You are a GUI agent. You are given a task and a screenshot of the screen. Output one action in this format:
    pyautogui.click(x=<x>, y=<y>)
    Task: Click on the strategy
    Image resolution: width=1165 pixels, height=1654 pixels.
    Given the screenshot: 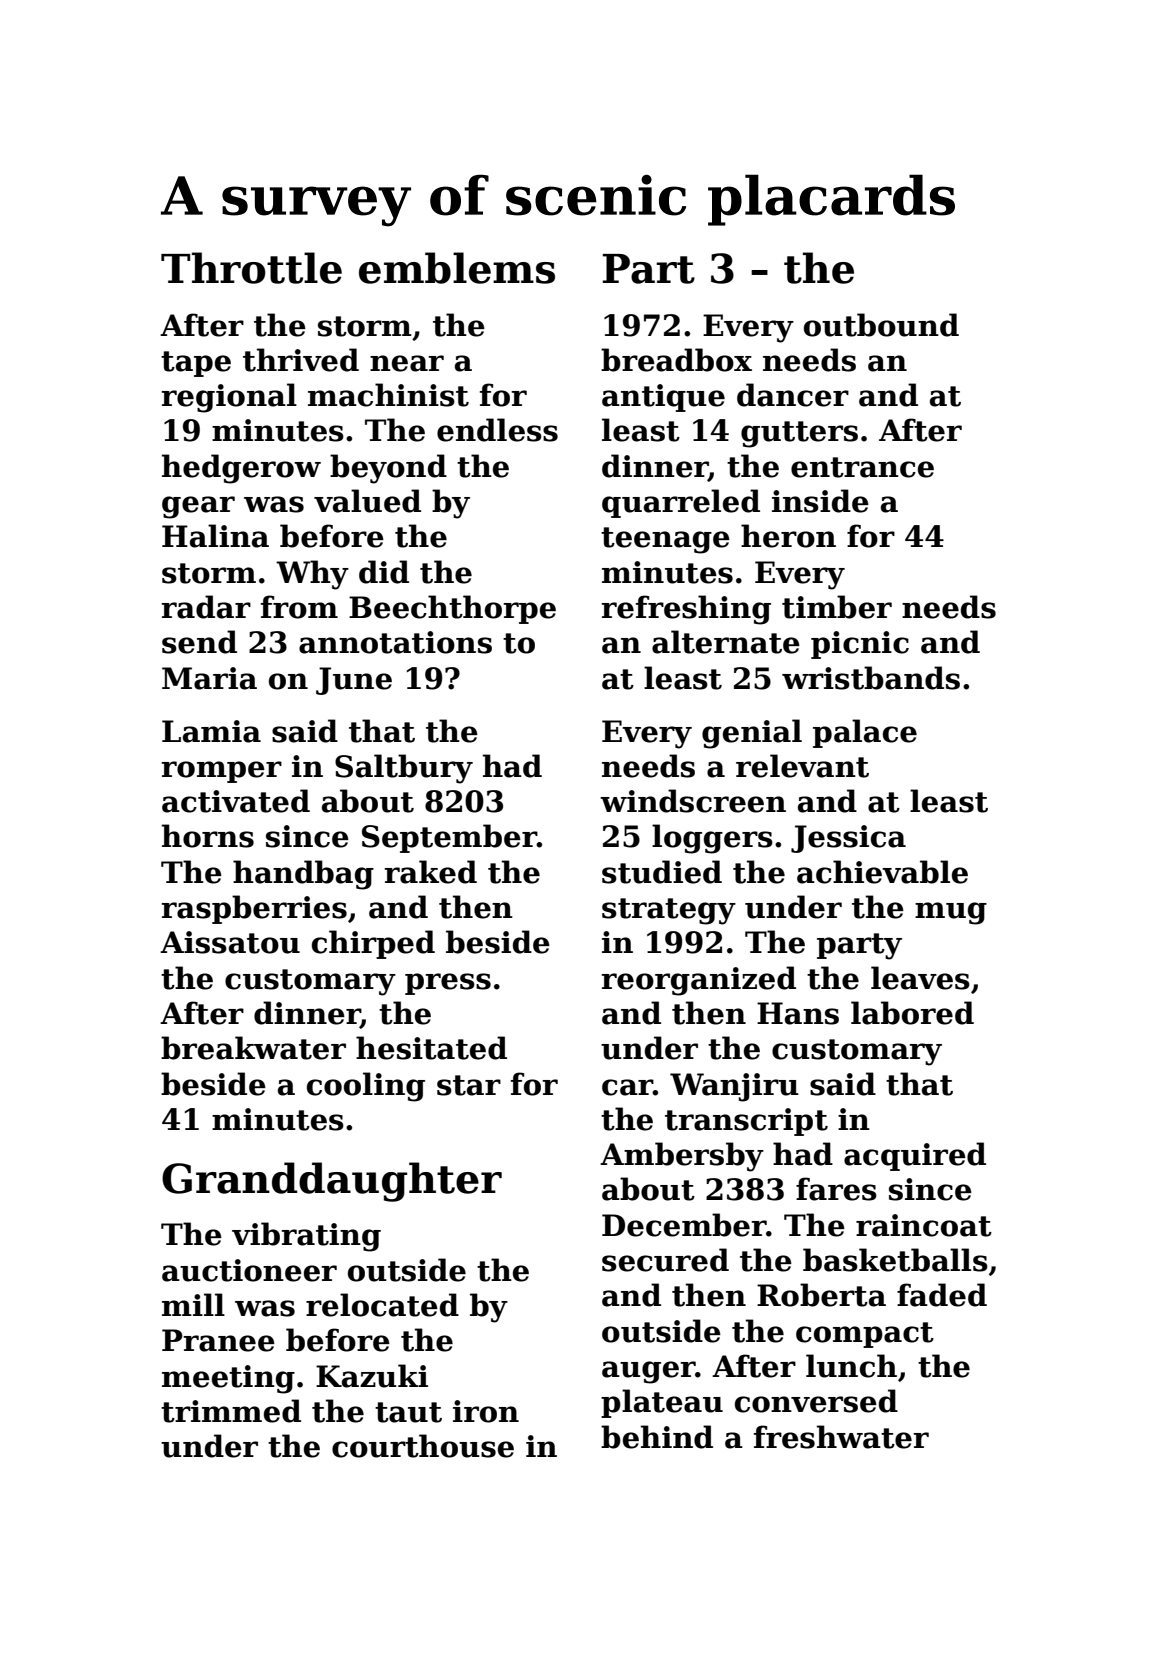 What is the action you would take?
    pyautogui.click(x=669, y=911)
